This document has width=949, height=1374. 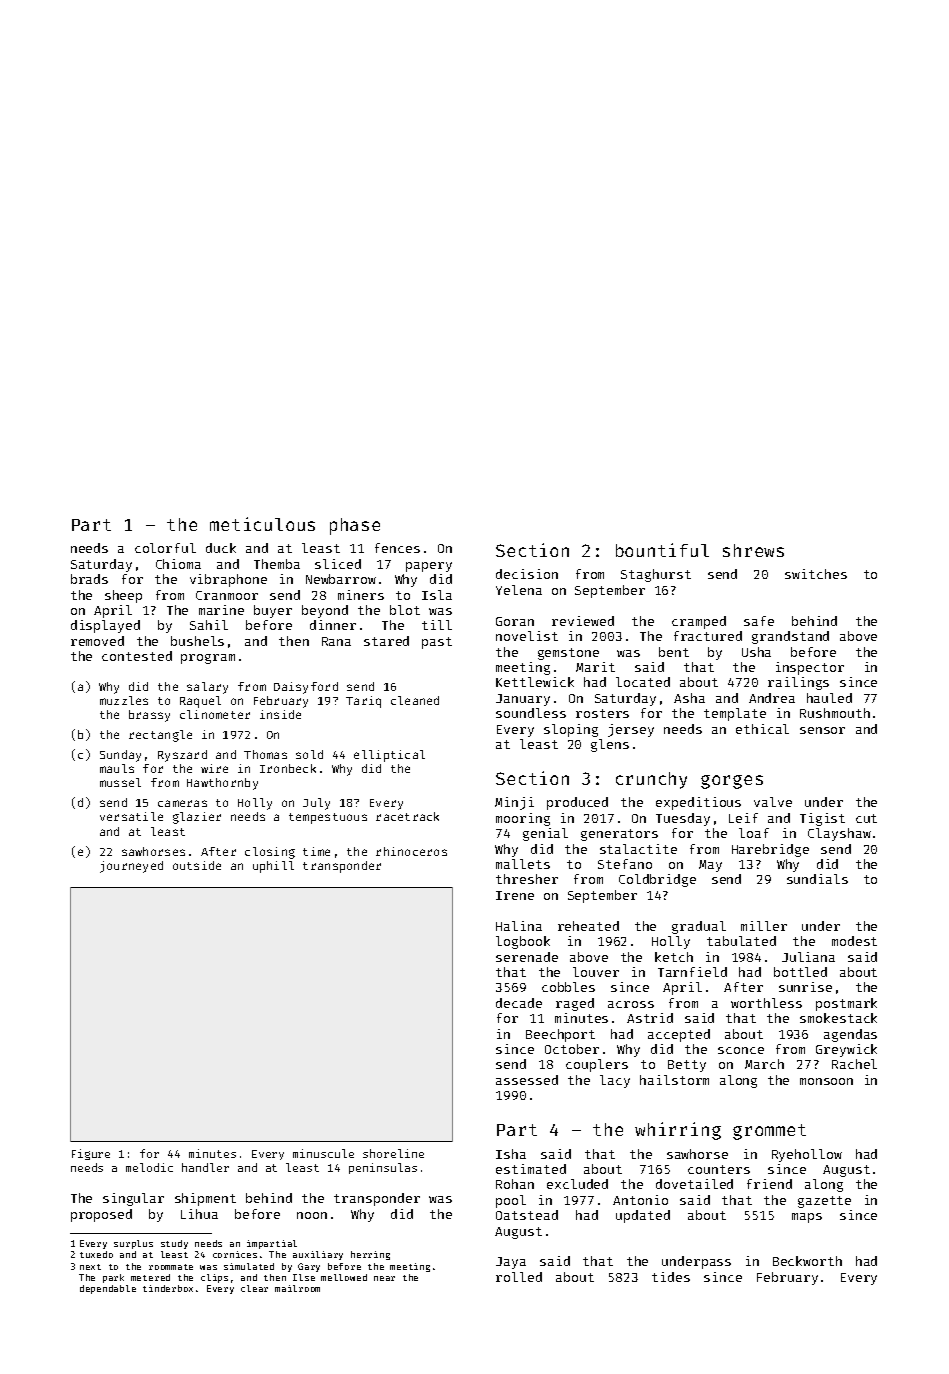 I want to click on excluded, so click(x=577, y=1184).
